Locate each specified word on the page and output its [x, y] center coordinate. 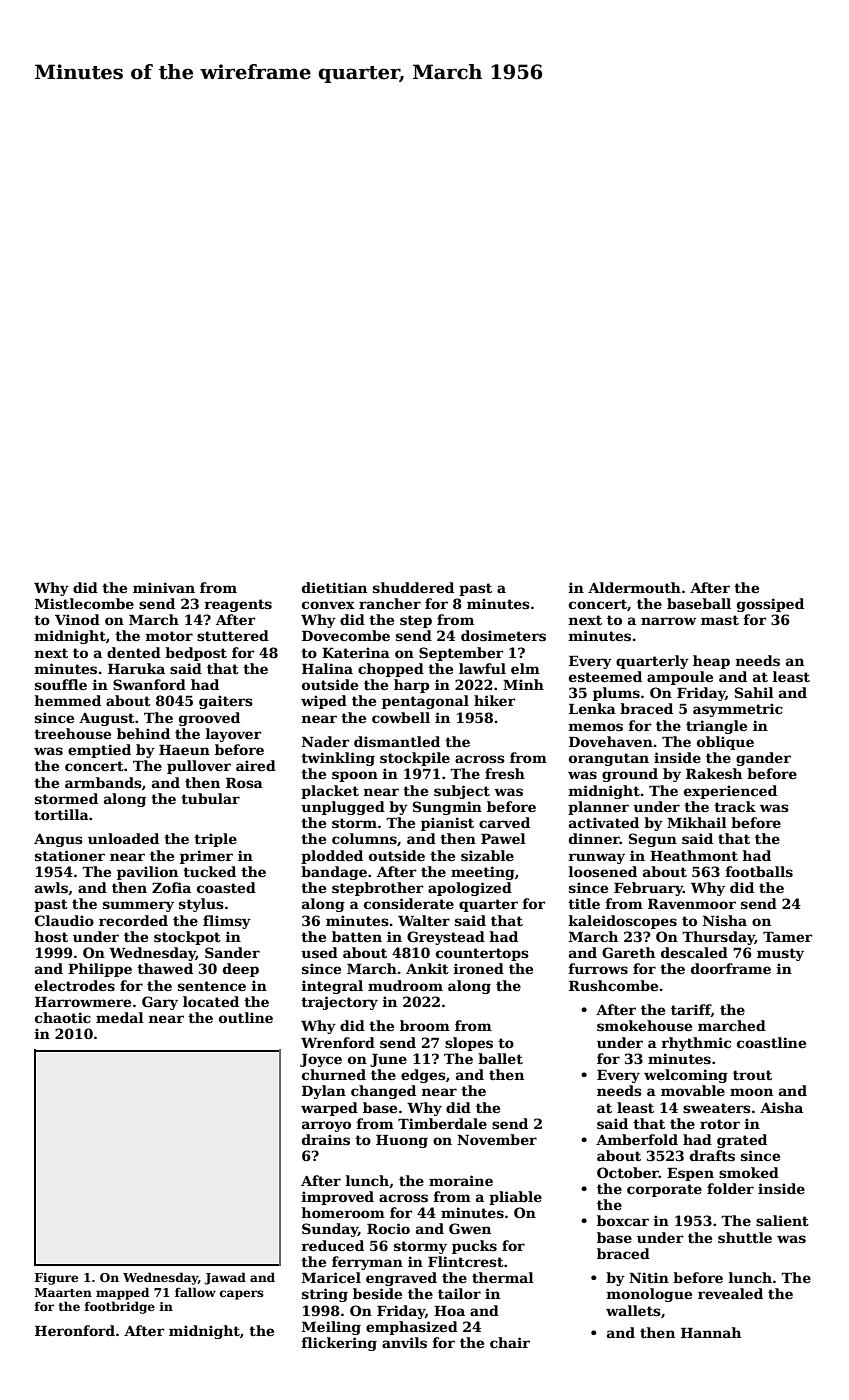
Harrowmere [83, 1002]
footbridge [119, 1307]
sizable [487, 855]
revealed [730, 1293]
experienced [730, 792]
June [388, 1060]
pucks [474, 1247]
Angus [58, 840]
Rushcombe [613, 985]
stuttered [233, 635]
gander [763, 759]
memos [595, 727]
